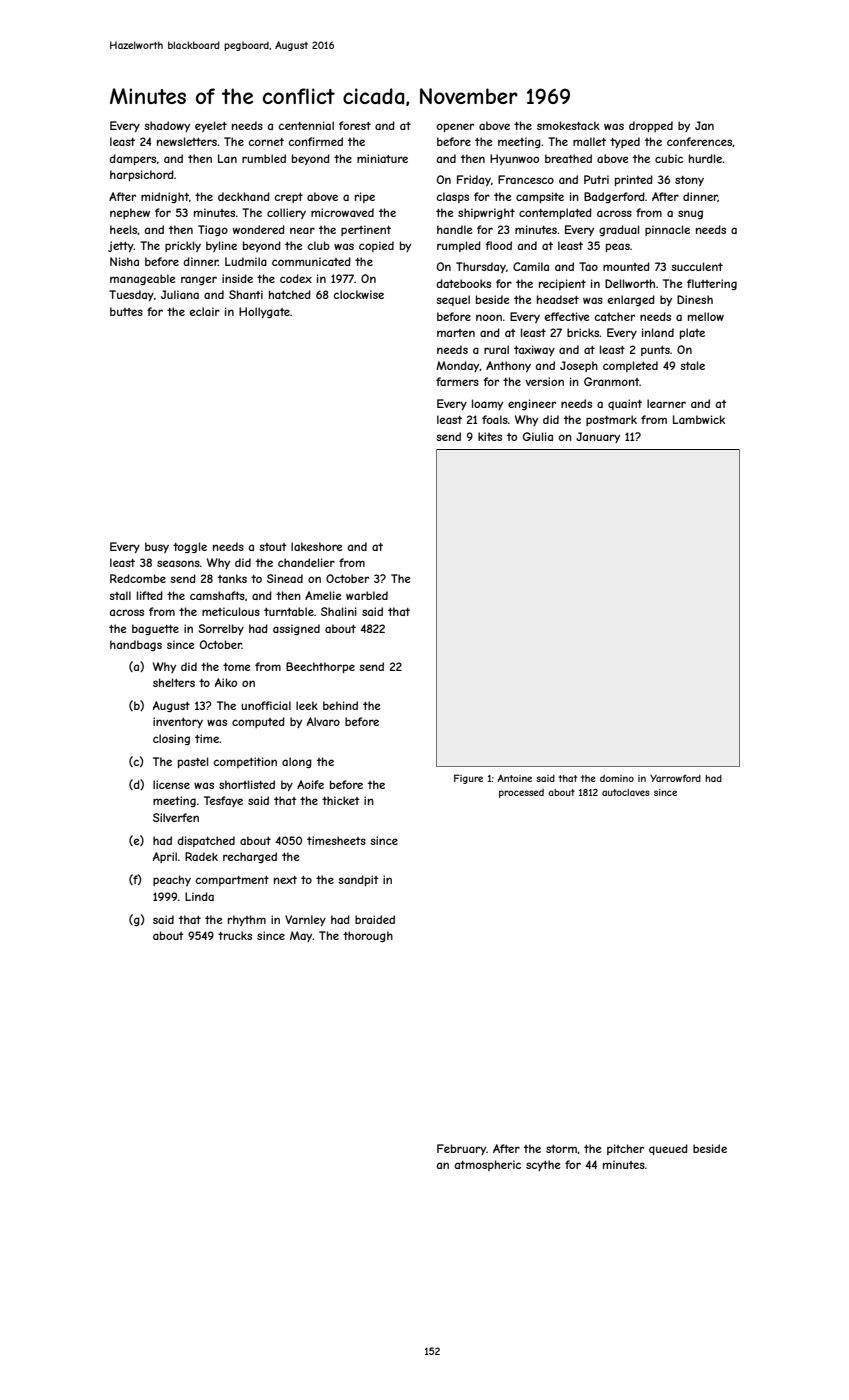  Describe the element at coordinates (651, 126) in the screenshot. I see `dropped` at that location.
